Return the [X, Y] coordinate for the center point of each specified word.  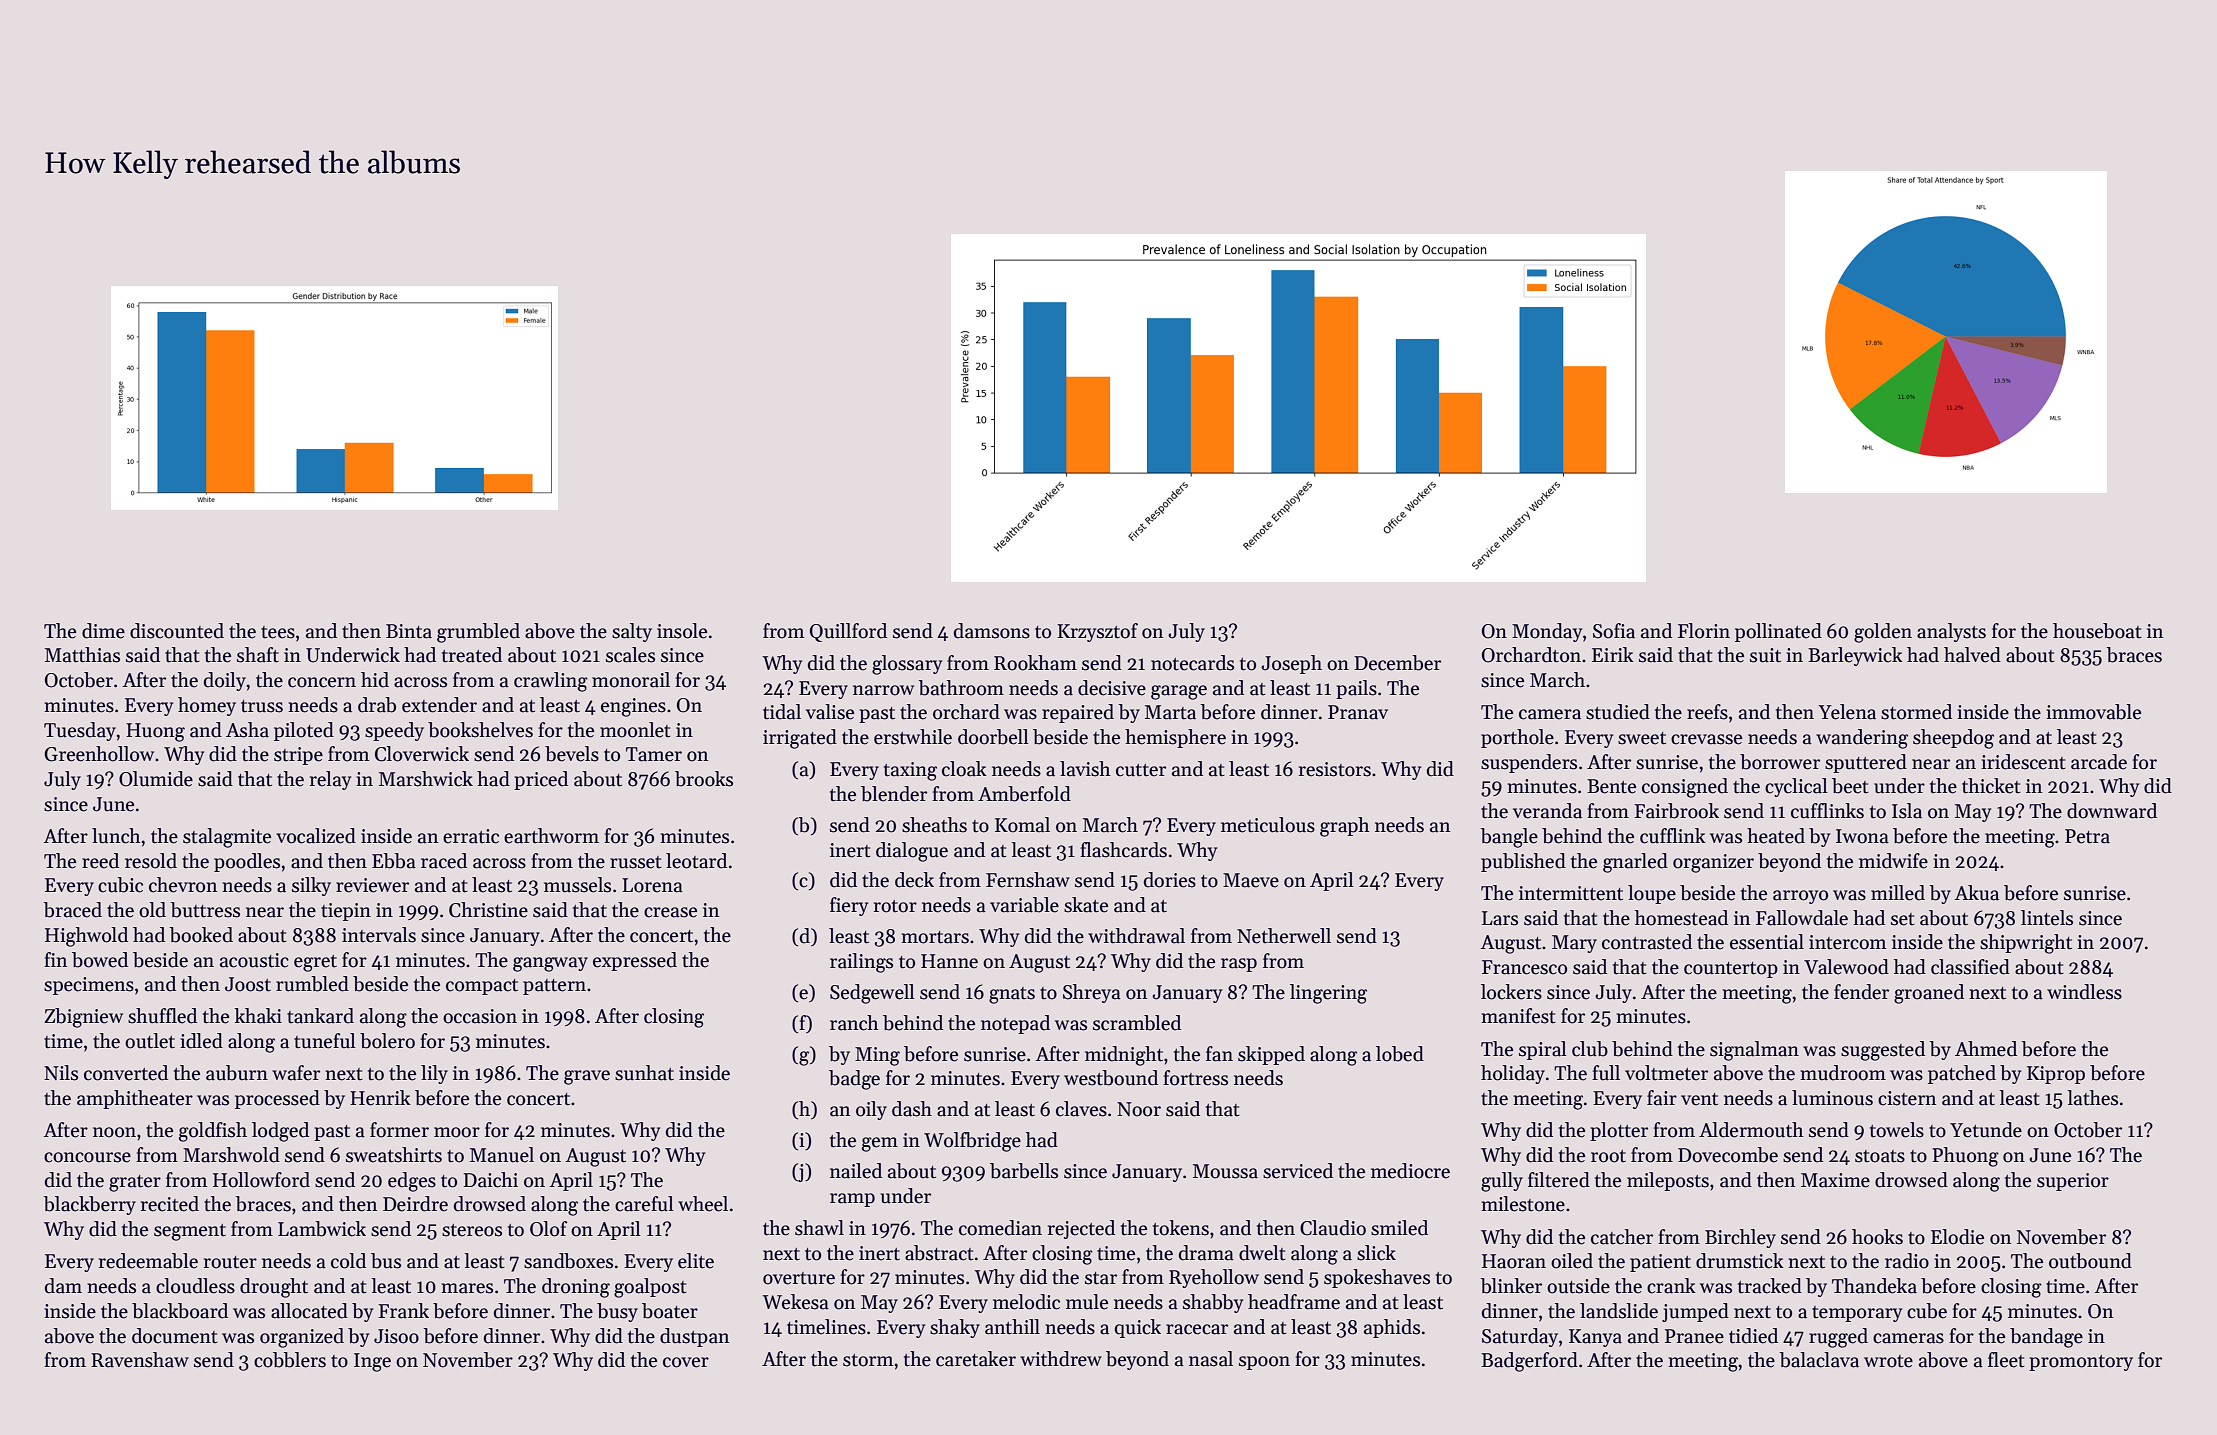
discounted [177, 631]
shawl [819, 1228]
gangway [550, 964]
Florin [1704, 631]
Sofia [1614, 631]
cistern [1907, 1098]
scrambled [1137, 1023]
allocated [309, 1311]
